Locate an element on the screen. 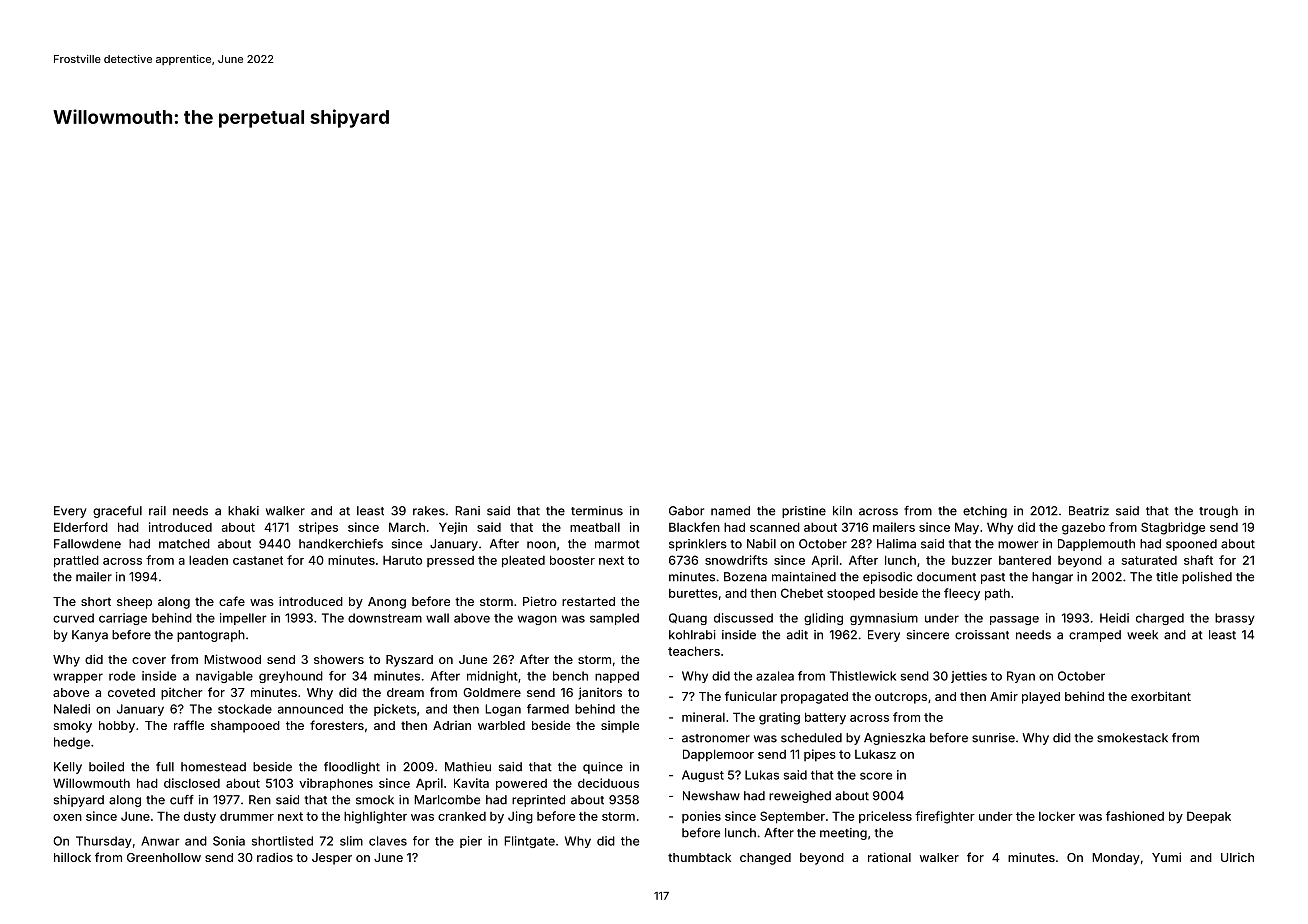 This screenshot has width=1308, height=924. Deepak is located at coordinates (1209, 817).
